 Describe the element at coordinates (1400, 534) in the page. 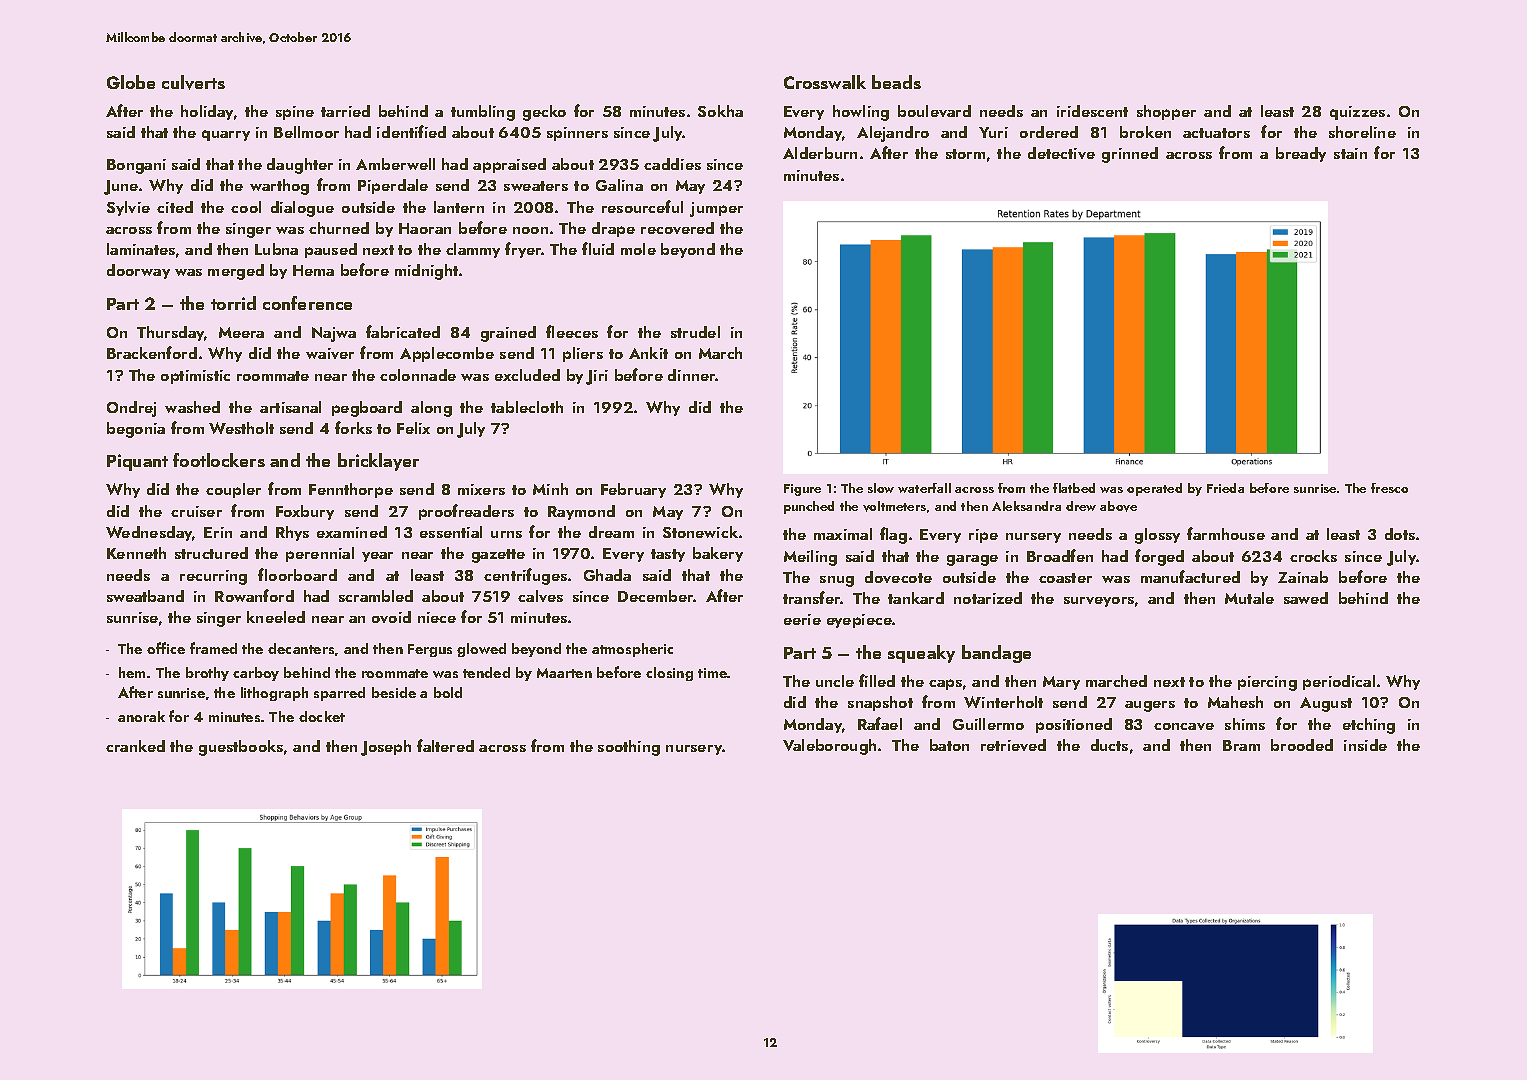

I see `dots` at that location.
